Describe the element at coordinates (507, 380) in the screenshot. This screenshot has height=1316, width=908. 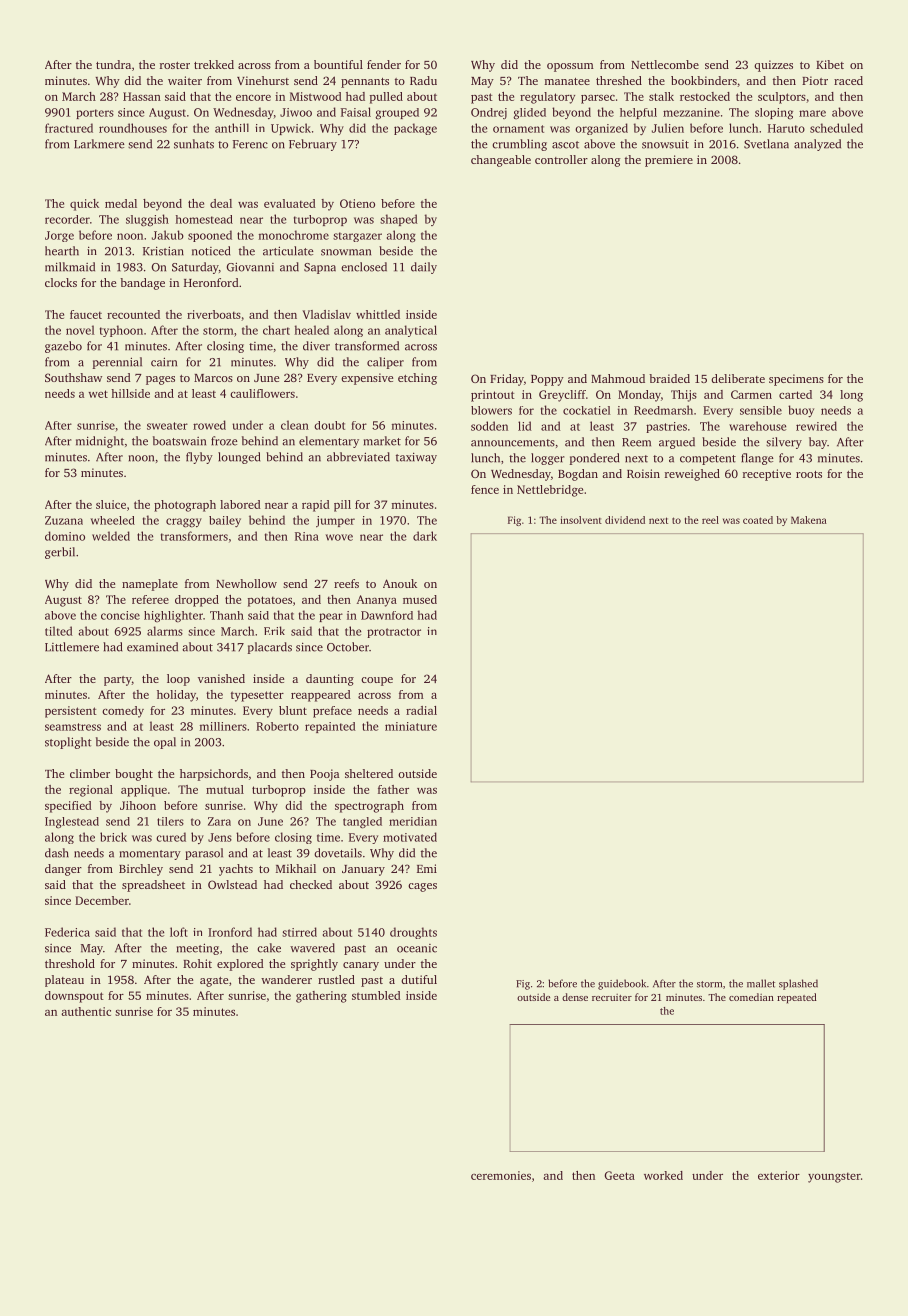
I see `Friday` at that location.
